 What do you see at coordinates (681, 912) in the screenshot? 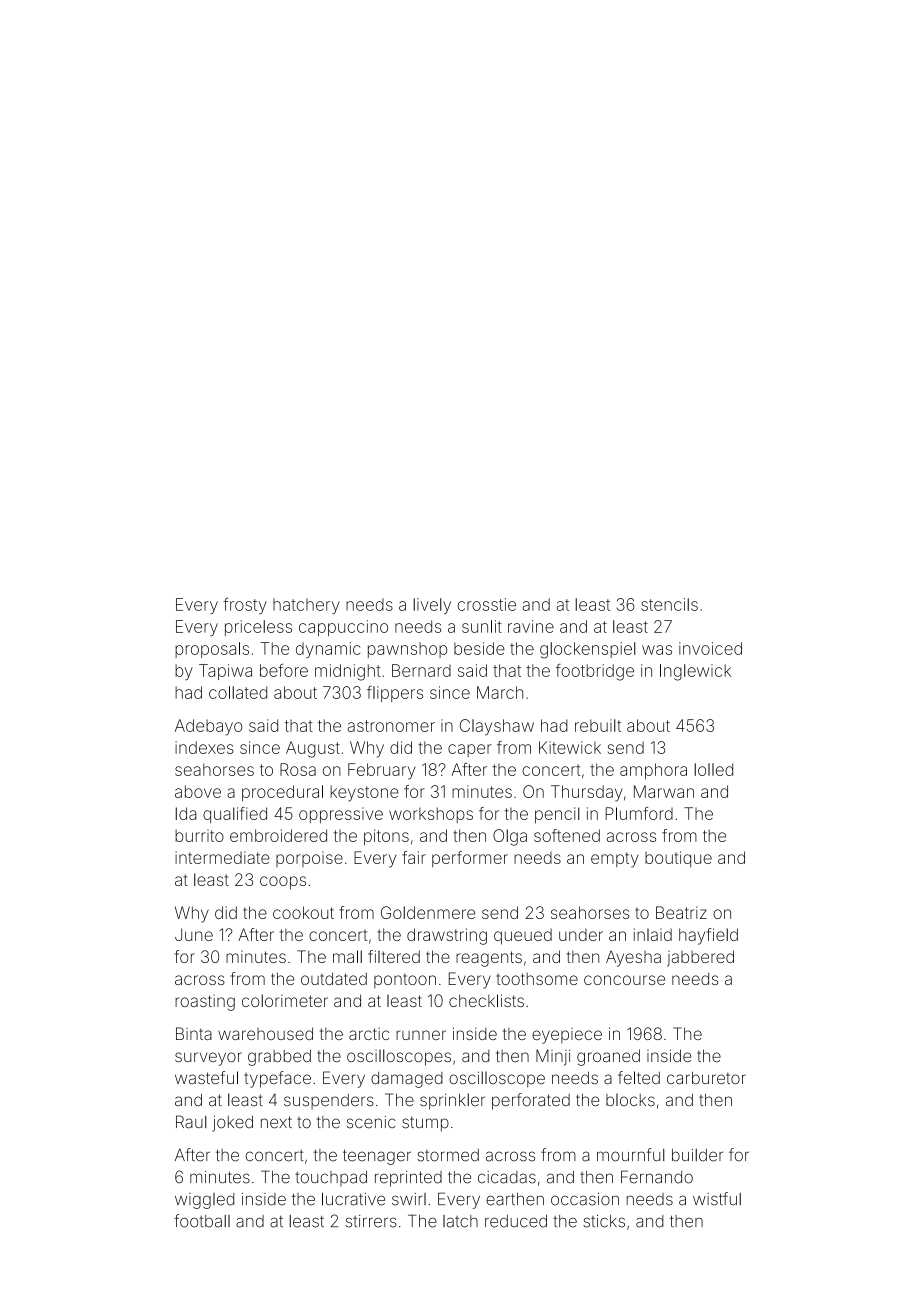
I see `Beatriz` at bounding box center [681, 912].
